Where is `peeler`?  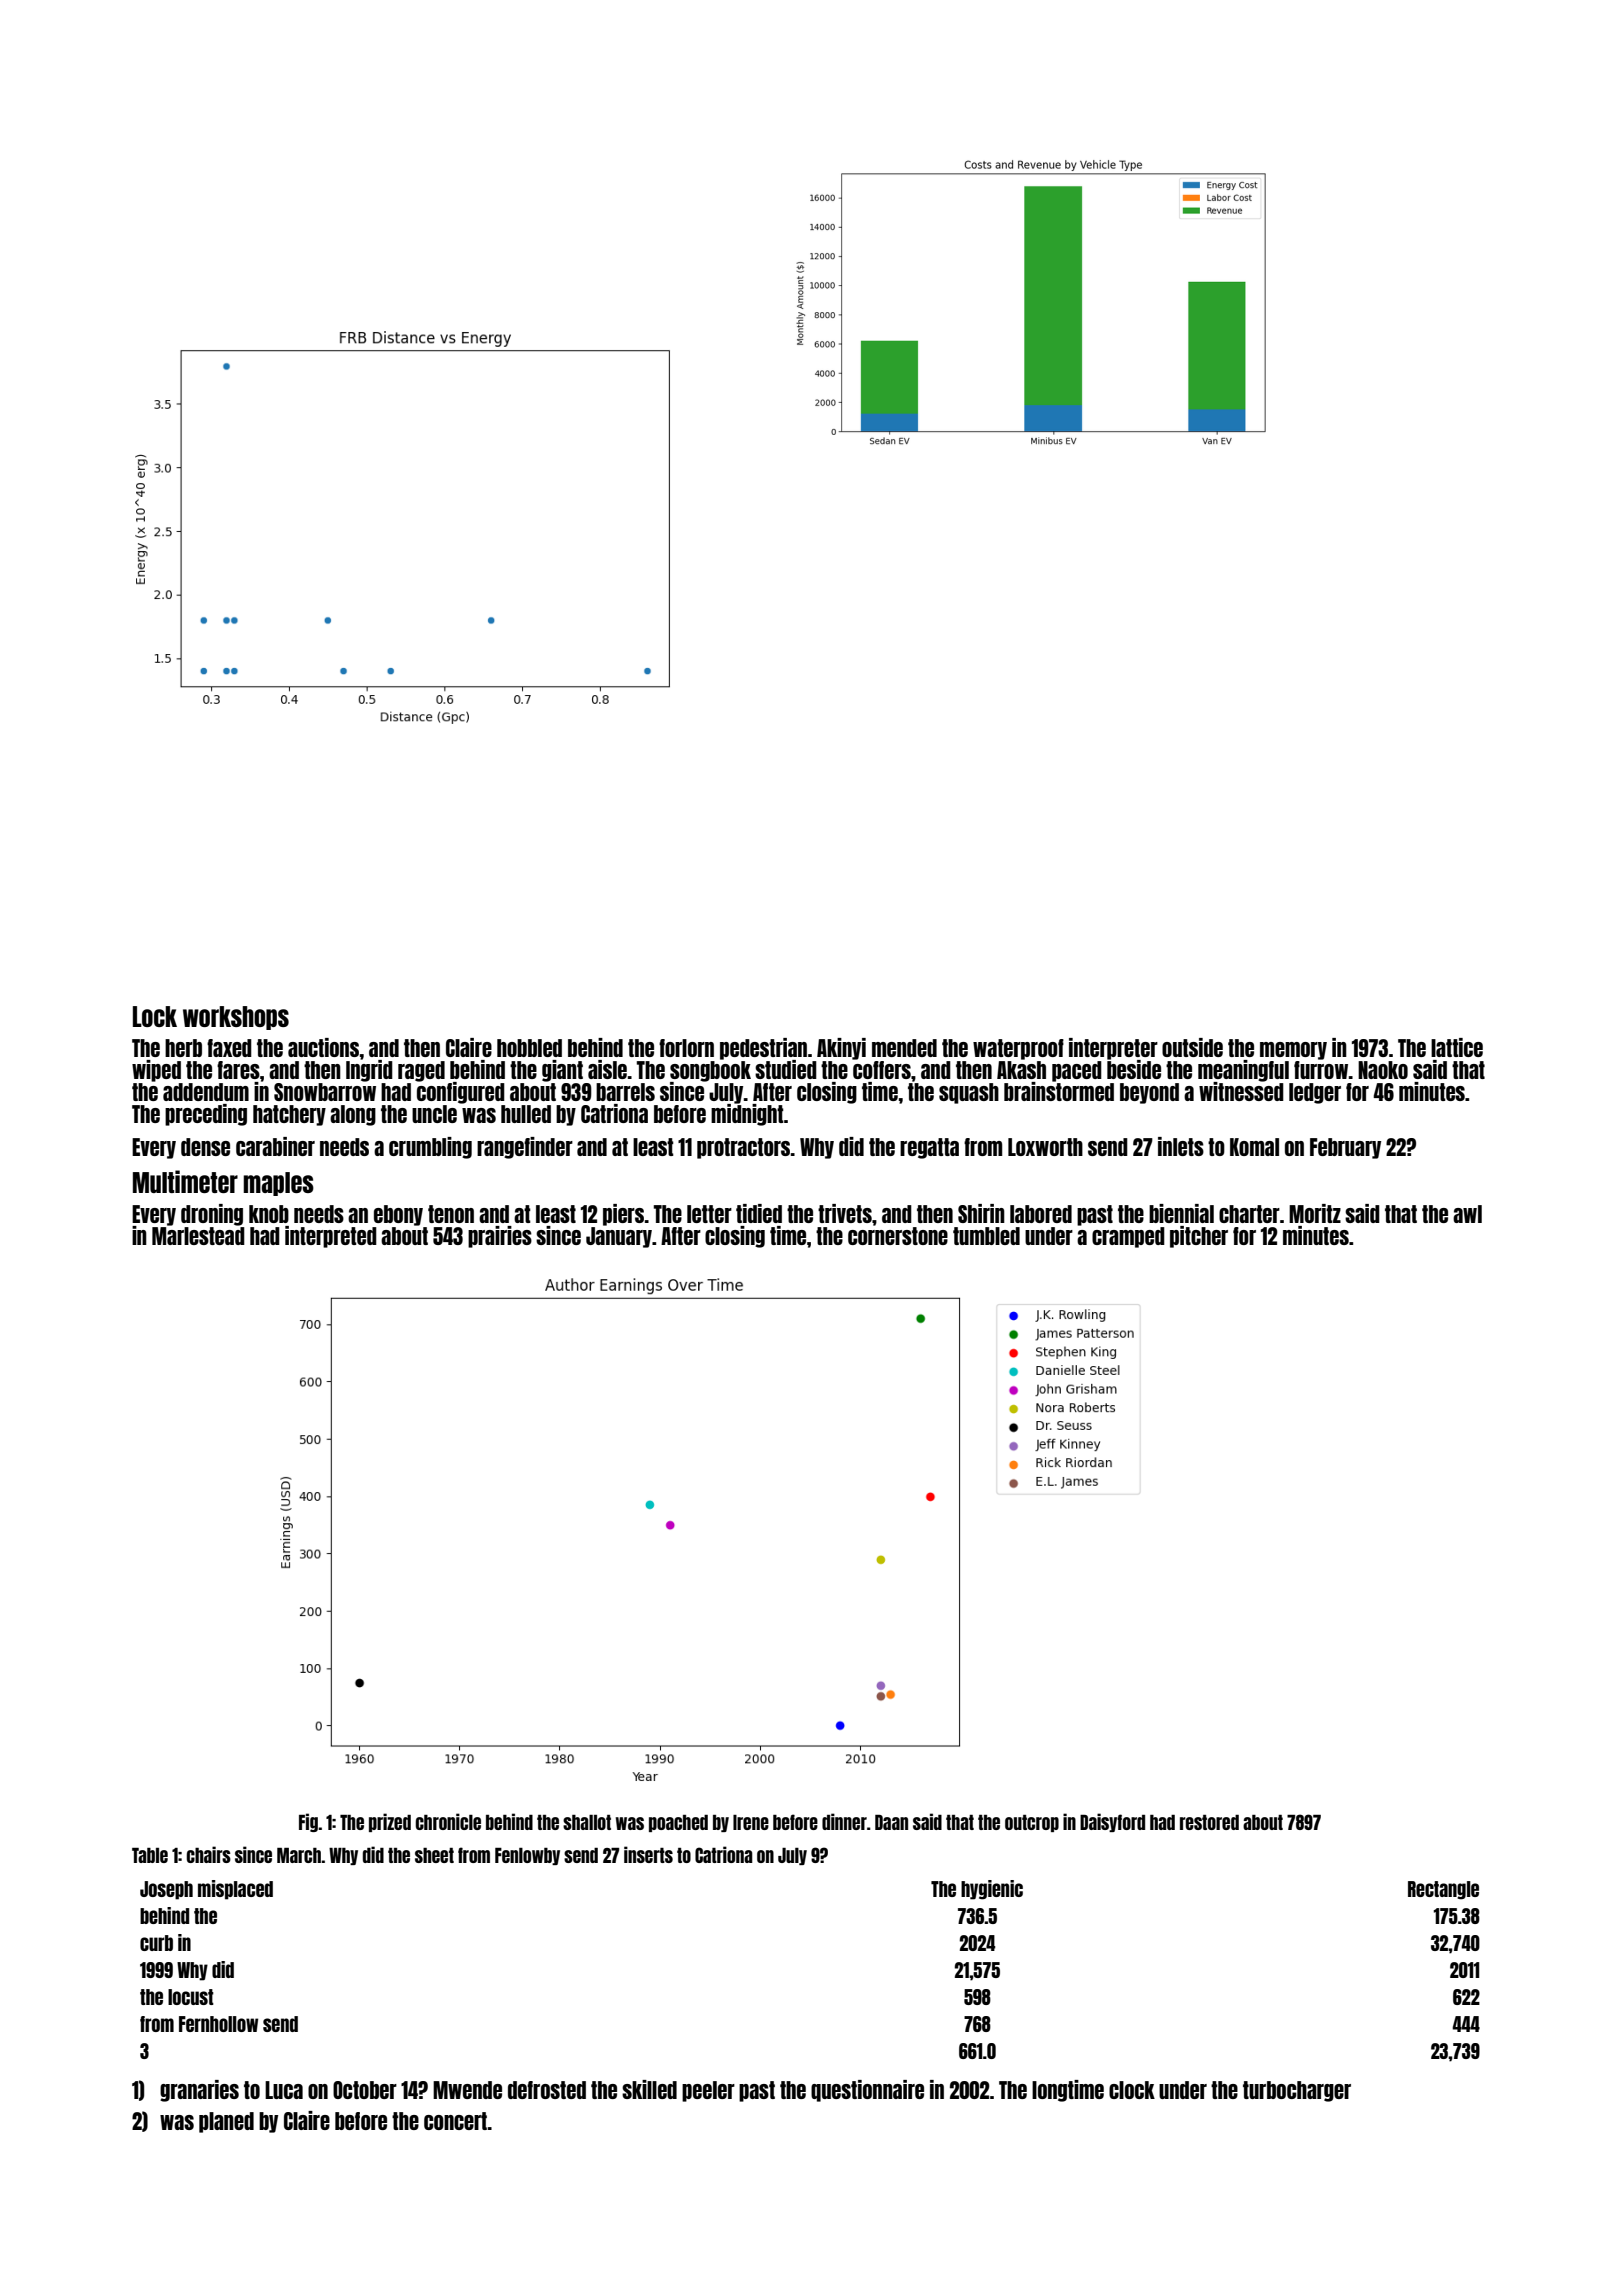
peeler is located at coordinates (708, 2091).
